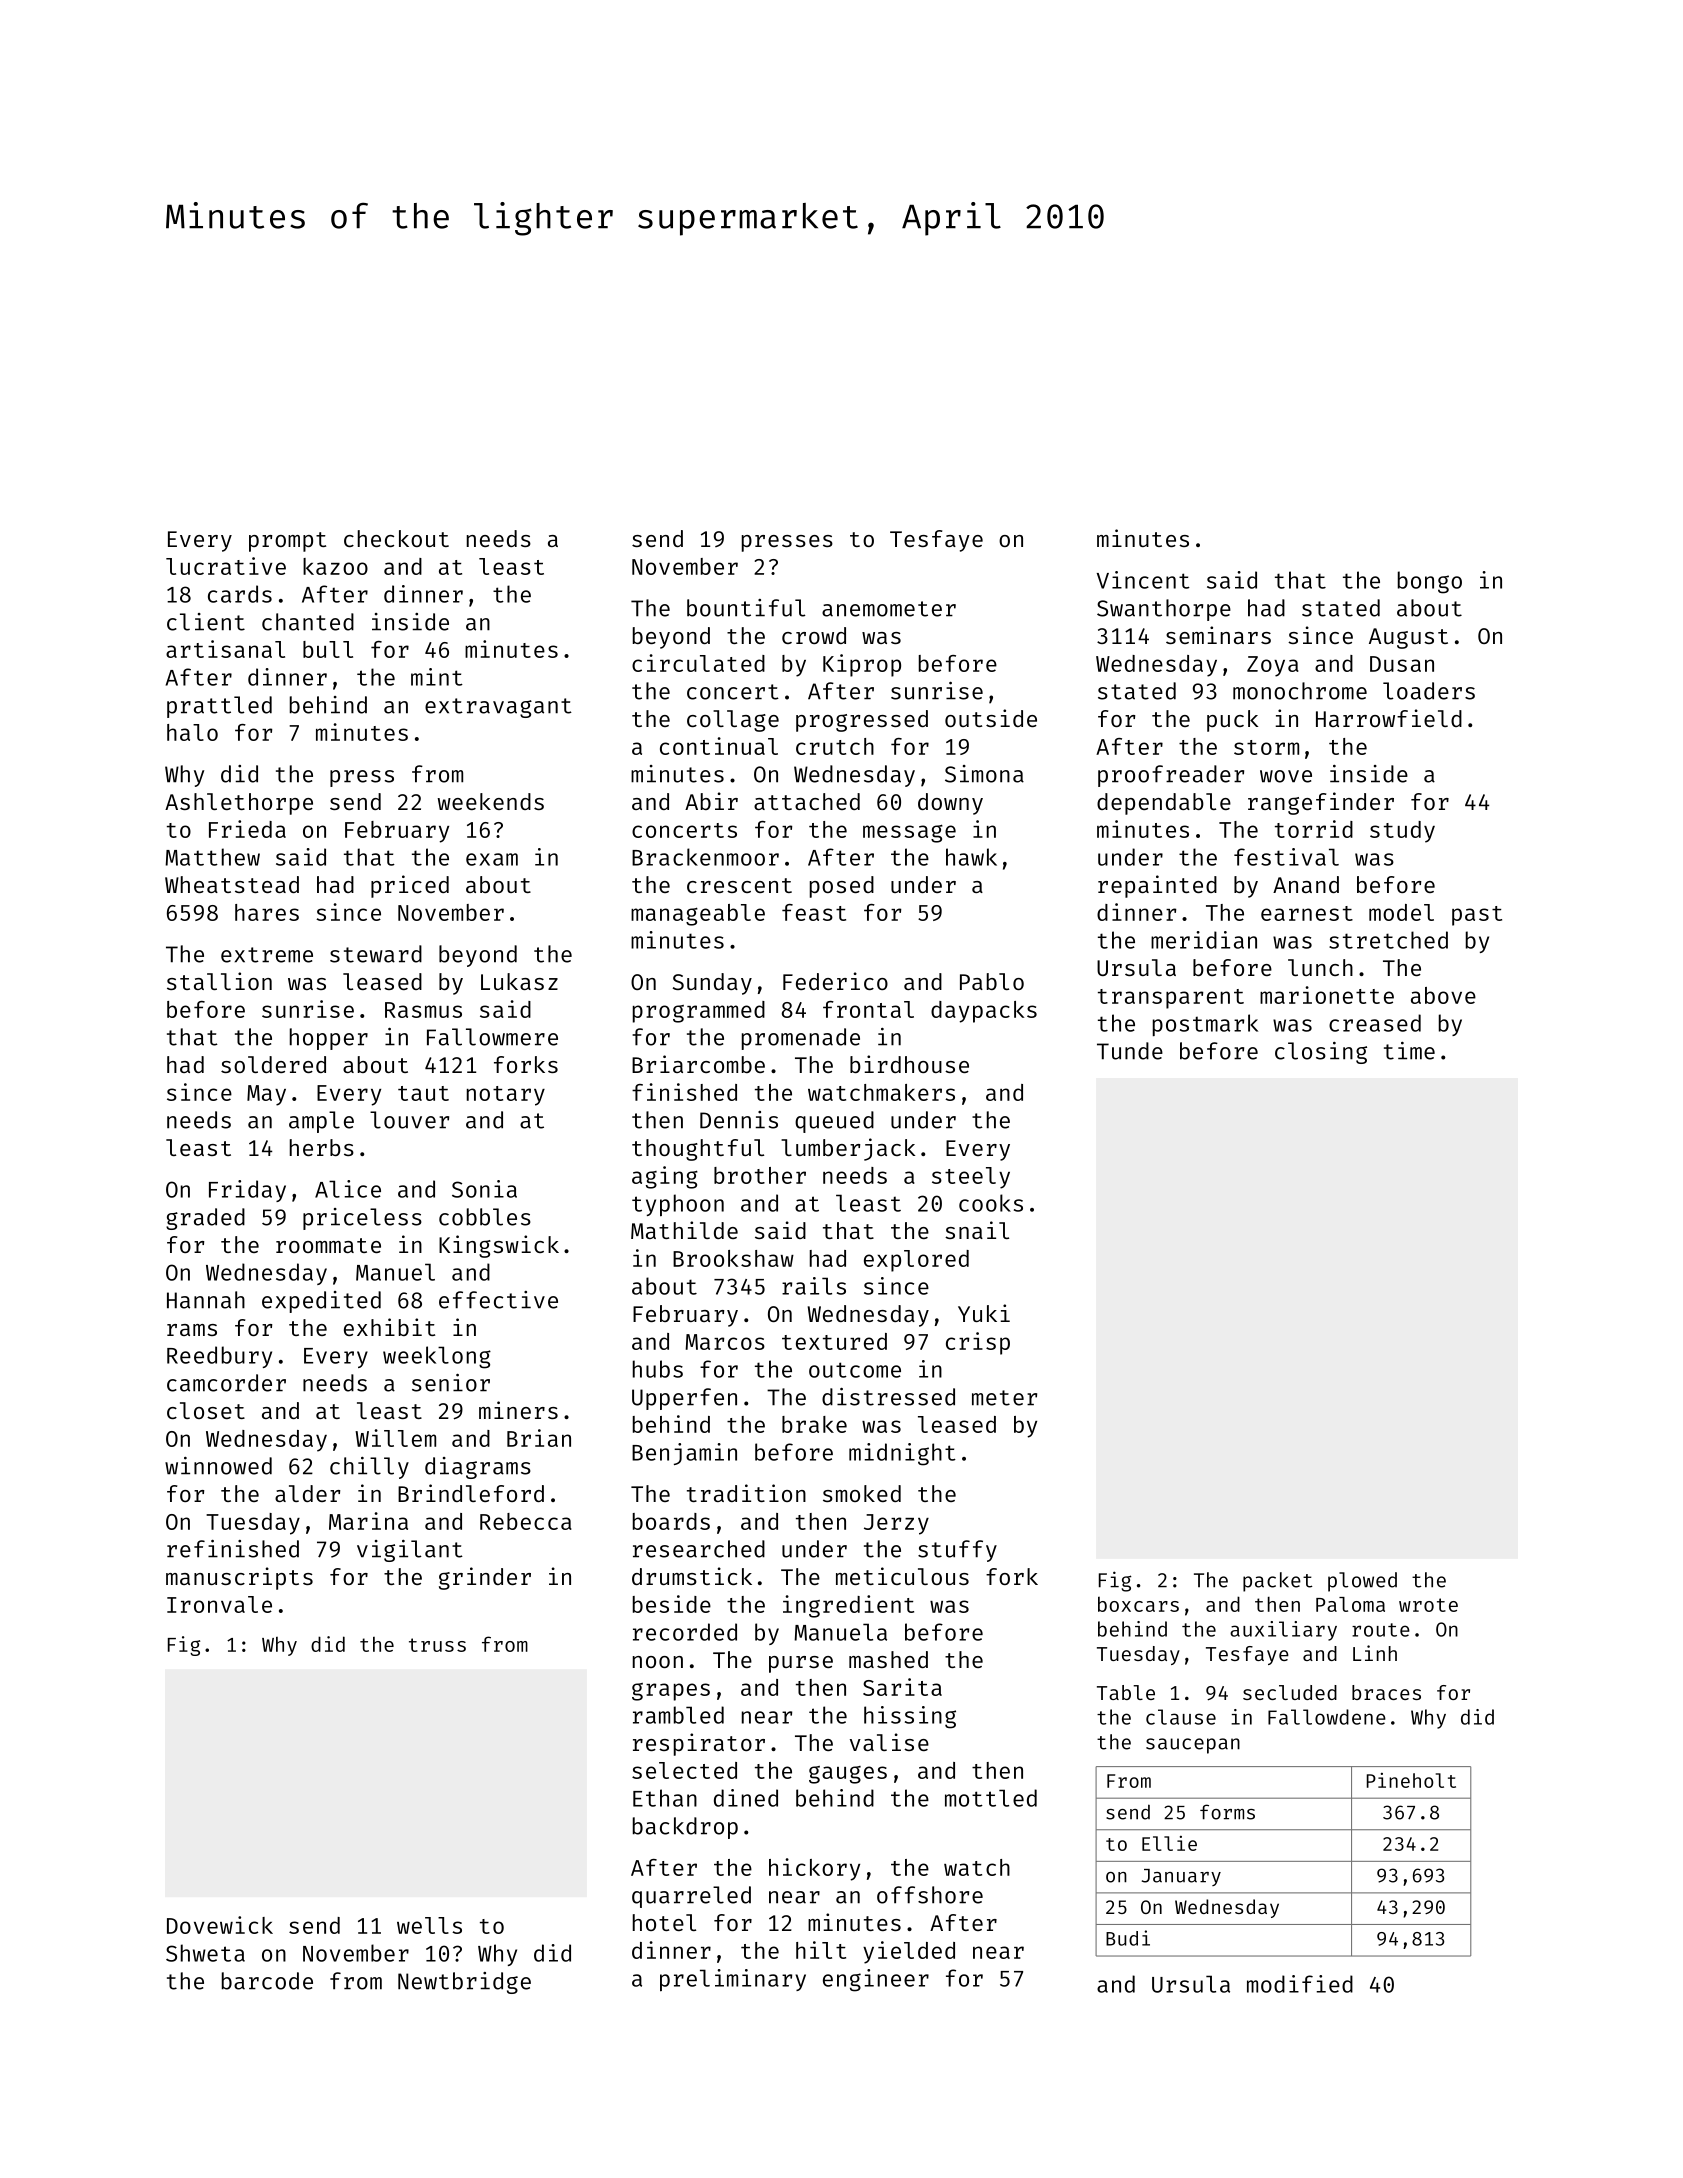 The width and height of the screenshot is (1683, 2178). Describe the element at coordinates (658, 1369) in the screenshot. I see `hubs` at that location.
